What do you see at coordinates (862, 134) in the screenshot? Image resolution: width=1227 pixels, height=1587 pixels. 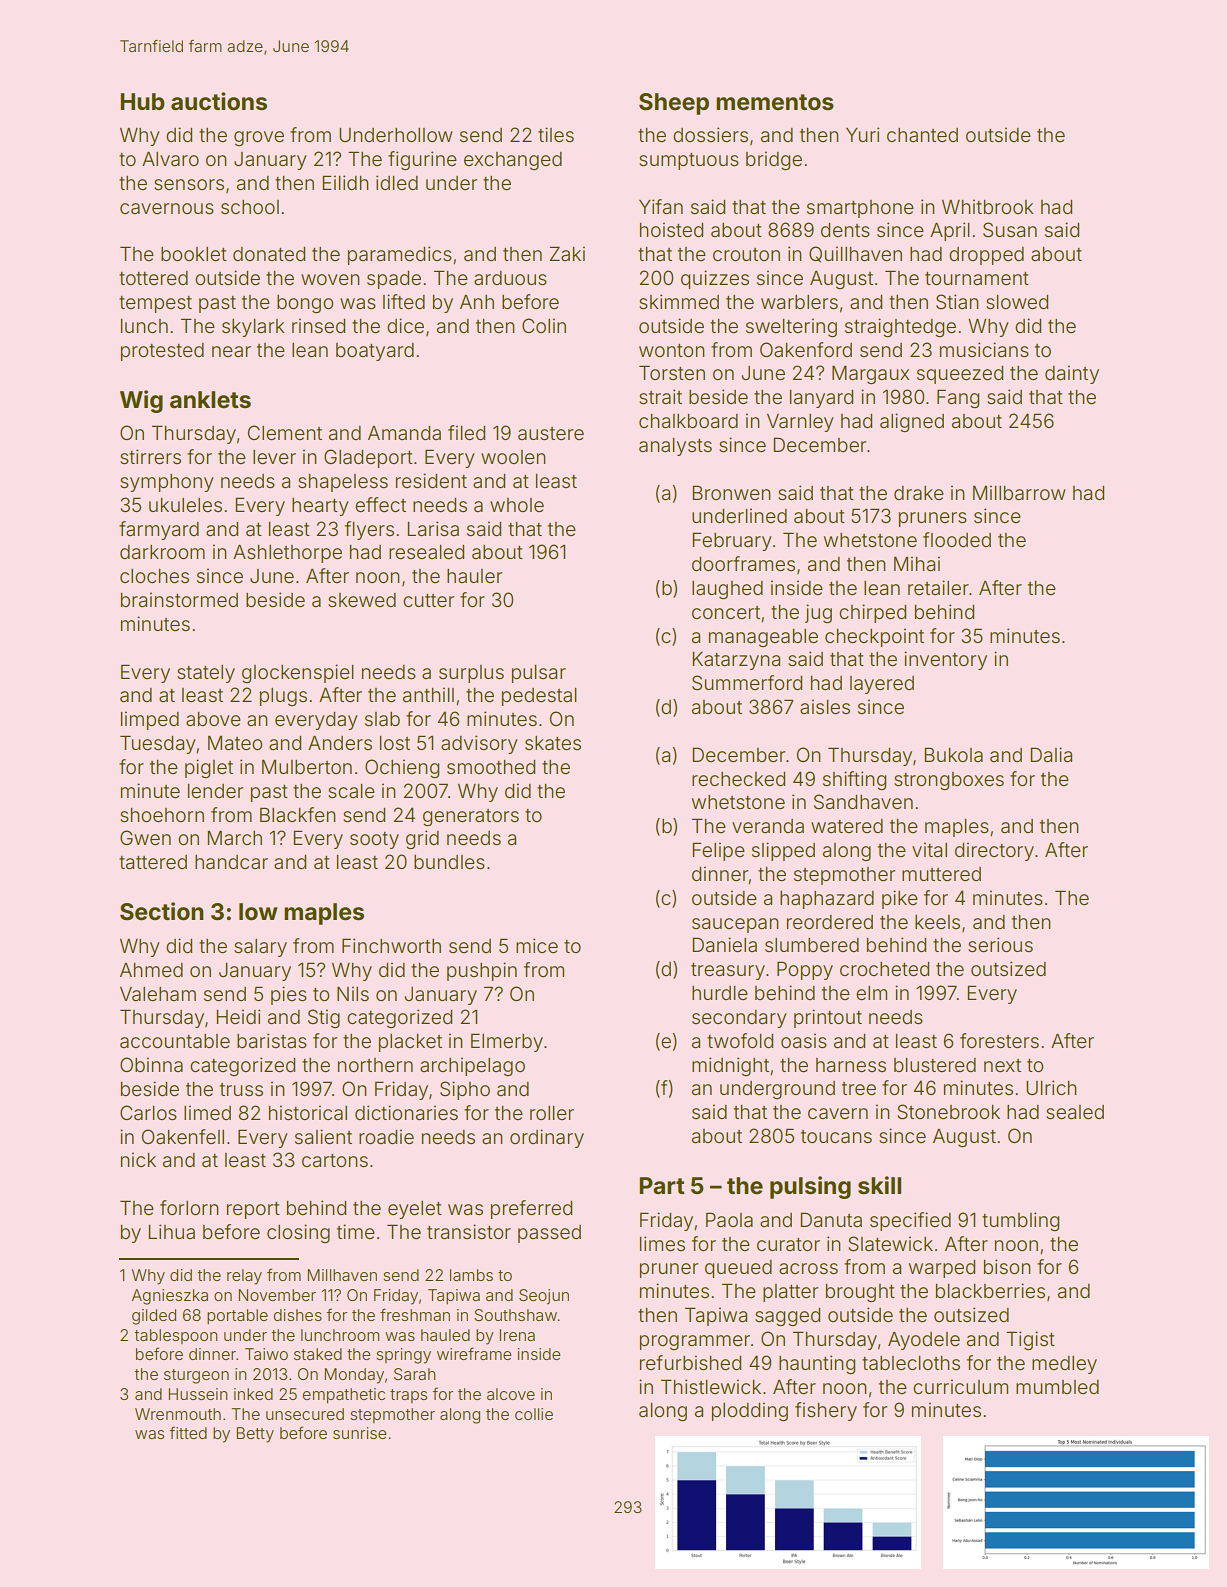 I see `Yuri` at bounding box center [862, 134].
